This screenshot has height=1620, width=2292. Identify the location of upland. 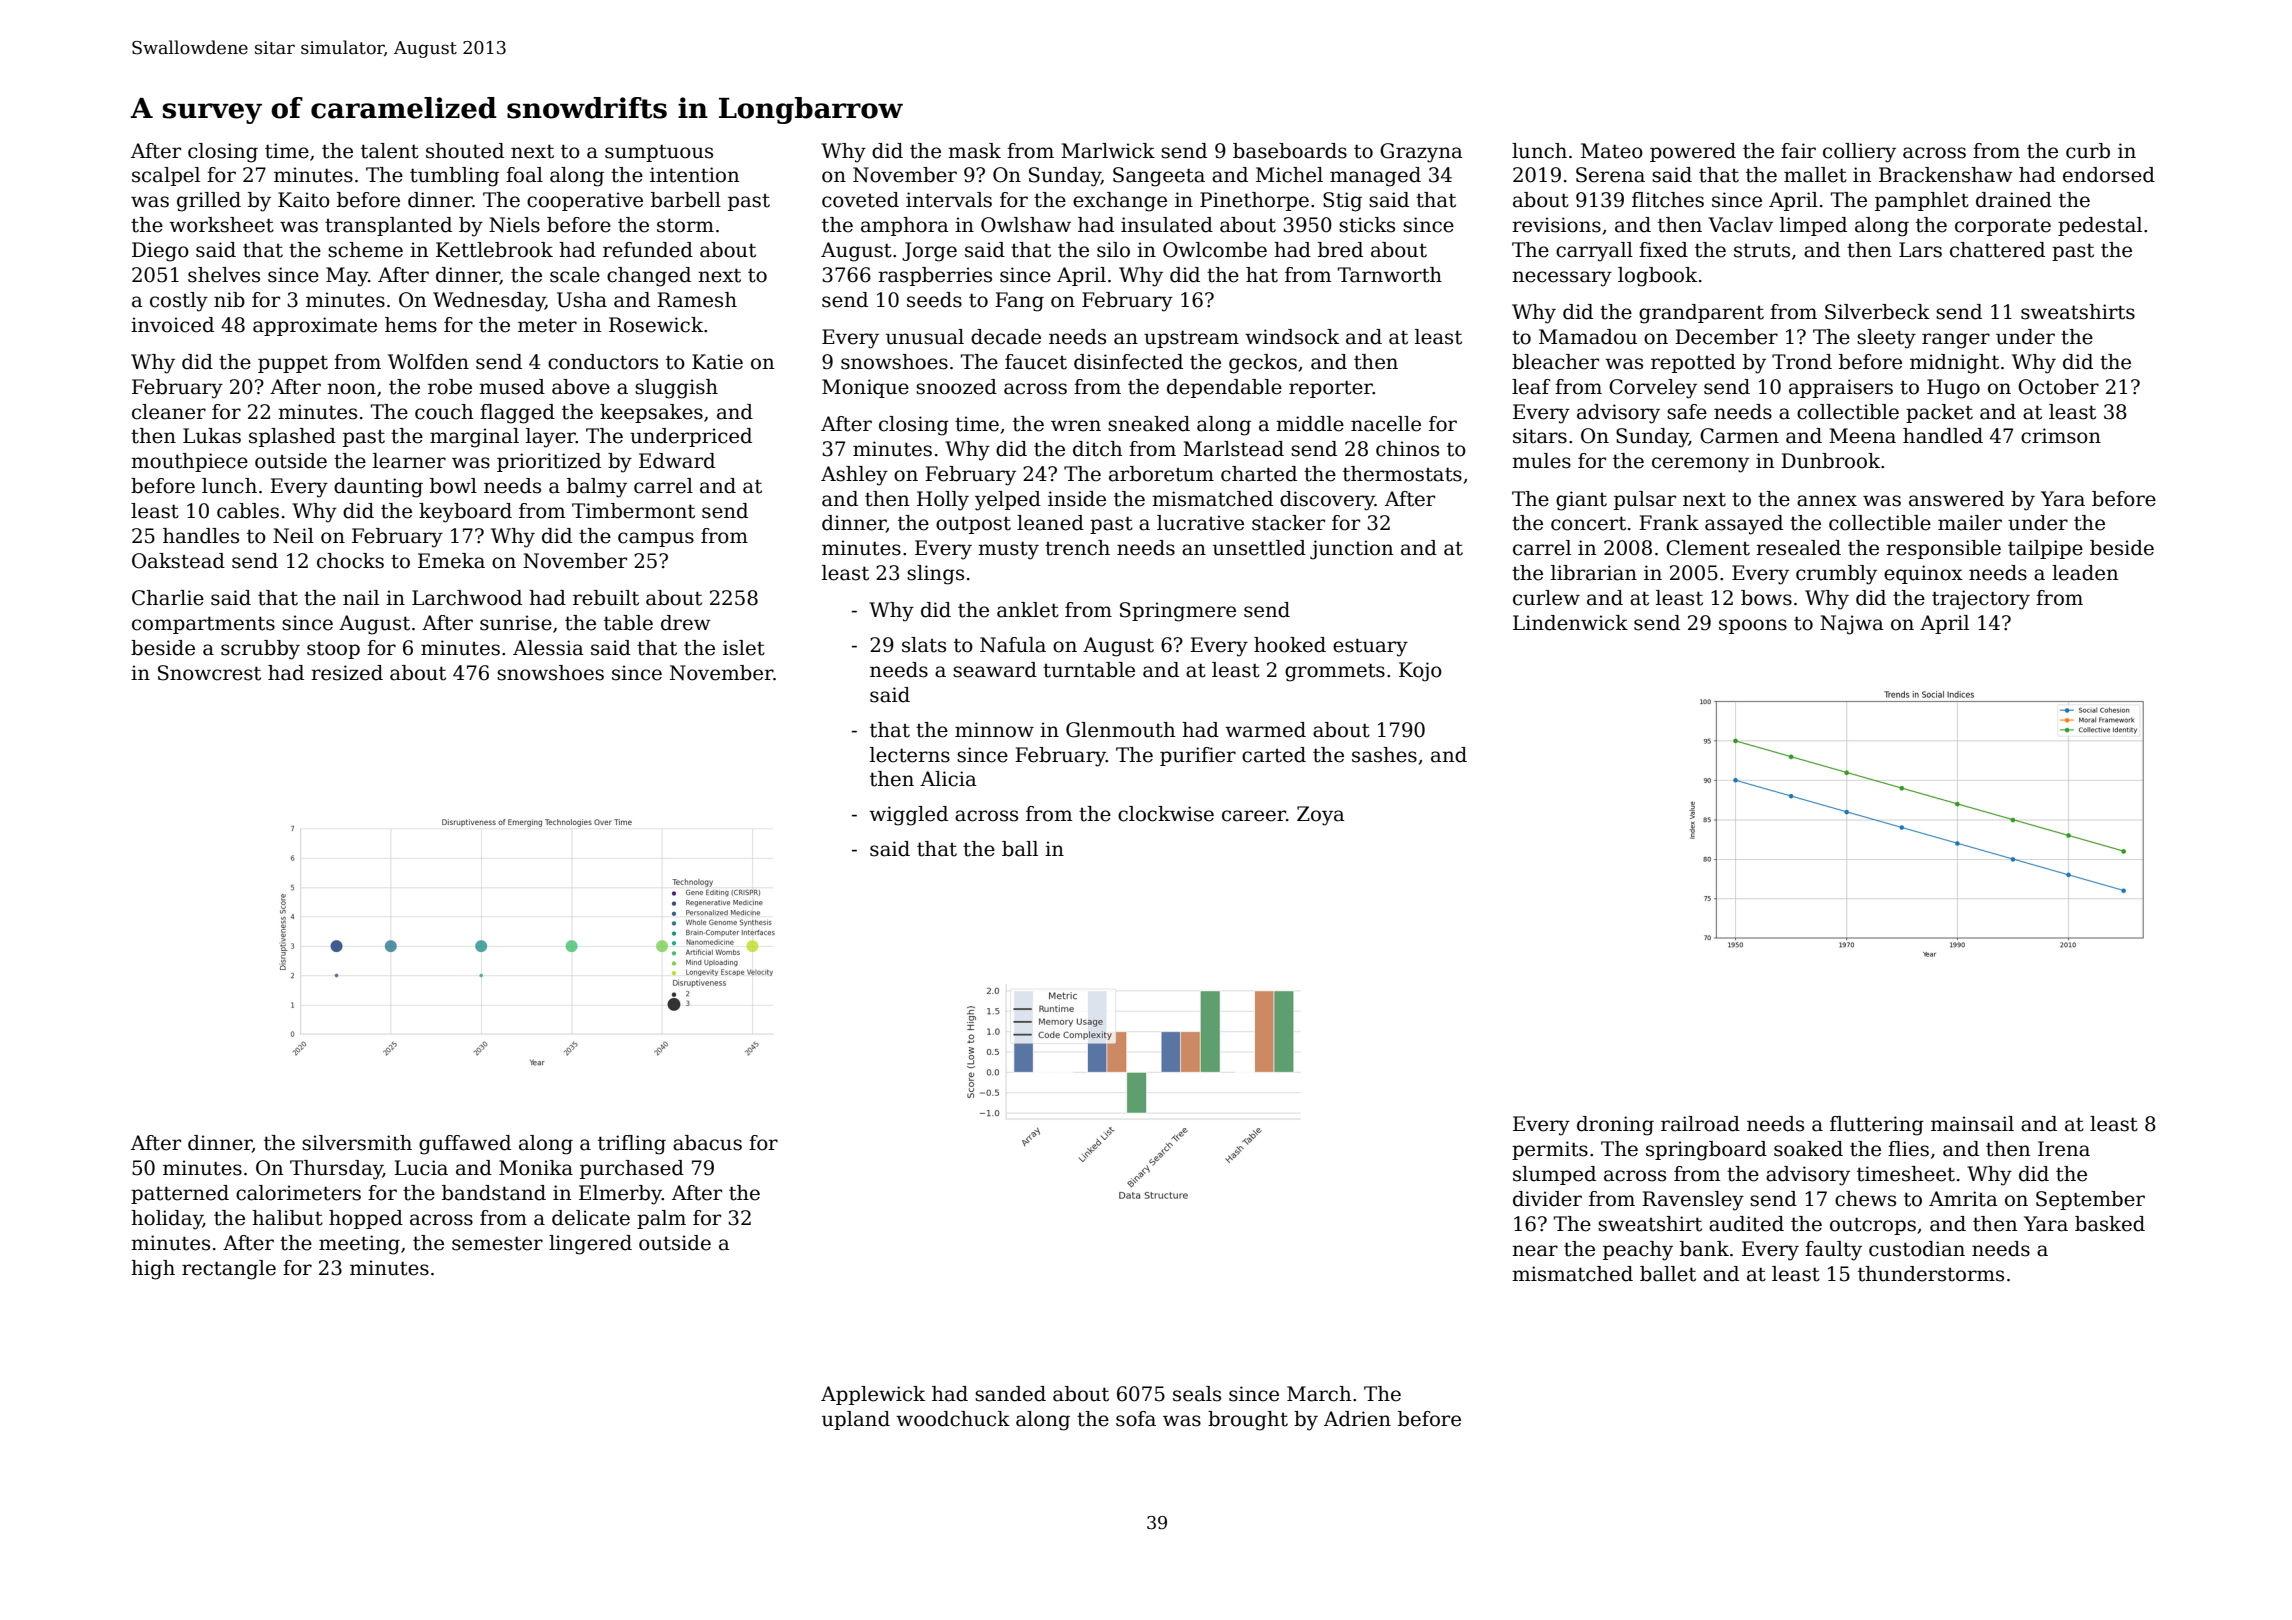
(856, 1420).
